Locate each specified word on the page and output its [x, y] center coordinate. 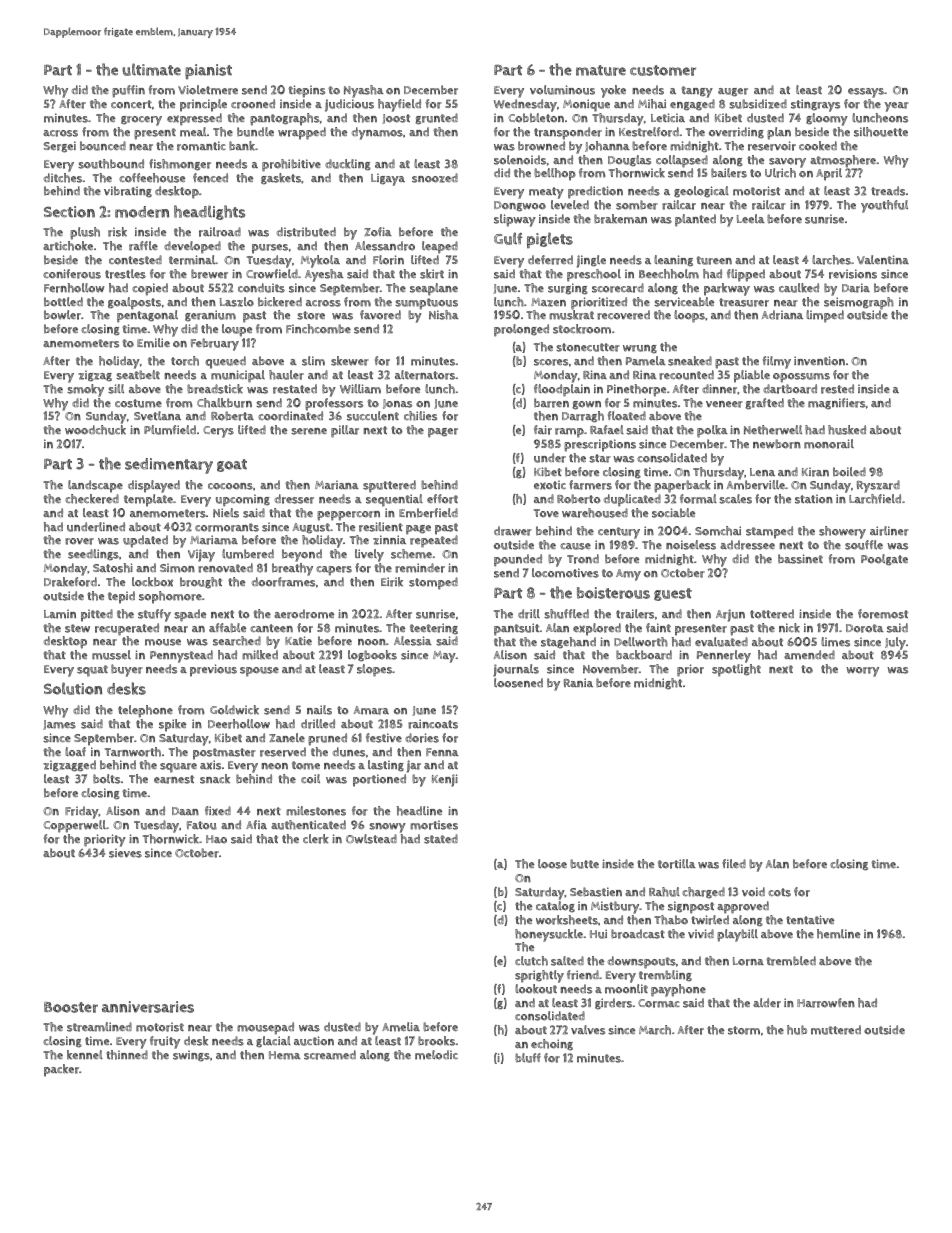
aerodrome [304, 614]
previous [213, 670]
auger [733, 92]
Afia [256, 824]
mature [601, 70]
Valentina [883, 259]
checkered [92, 499]
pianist [208, 72]
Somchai [718, 531]
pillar [345, 431]
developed [192, 247]
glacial [273, 1042]
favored [380, 315]
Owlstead [371, 839]
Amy [628, 575]
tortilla [677, 864]
